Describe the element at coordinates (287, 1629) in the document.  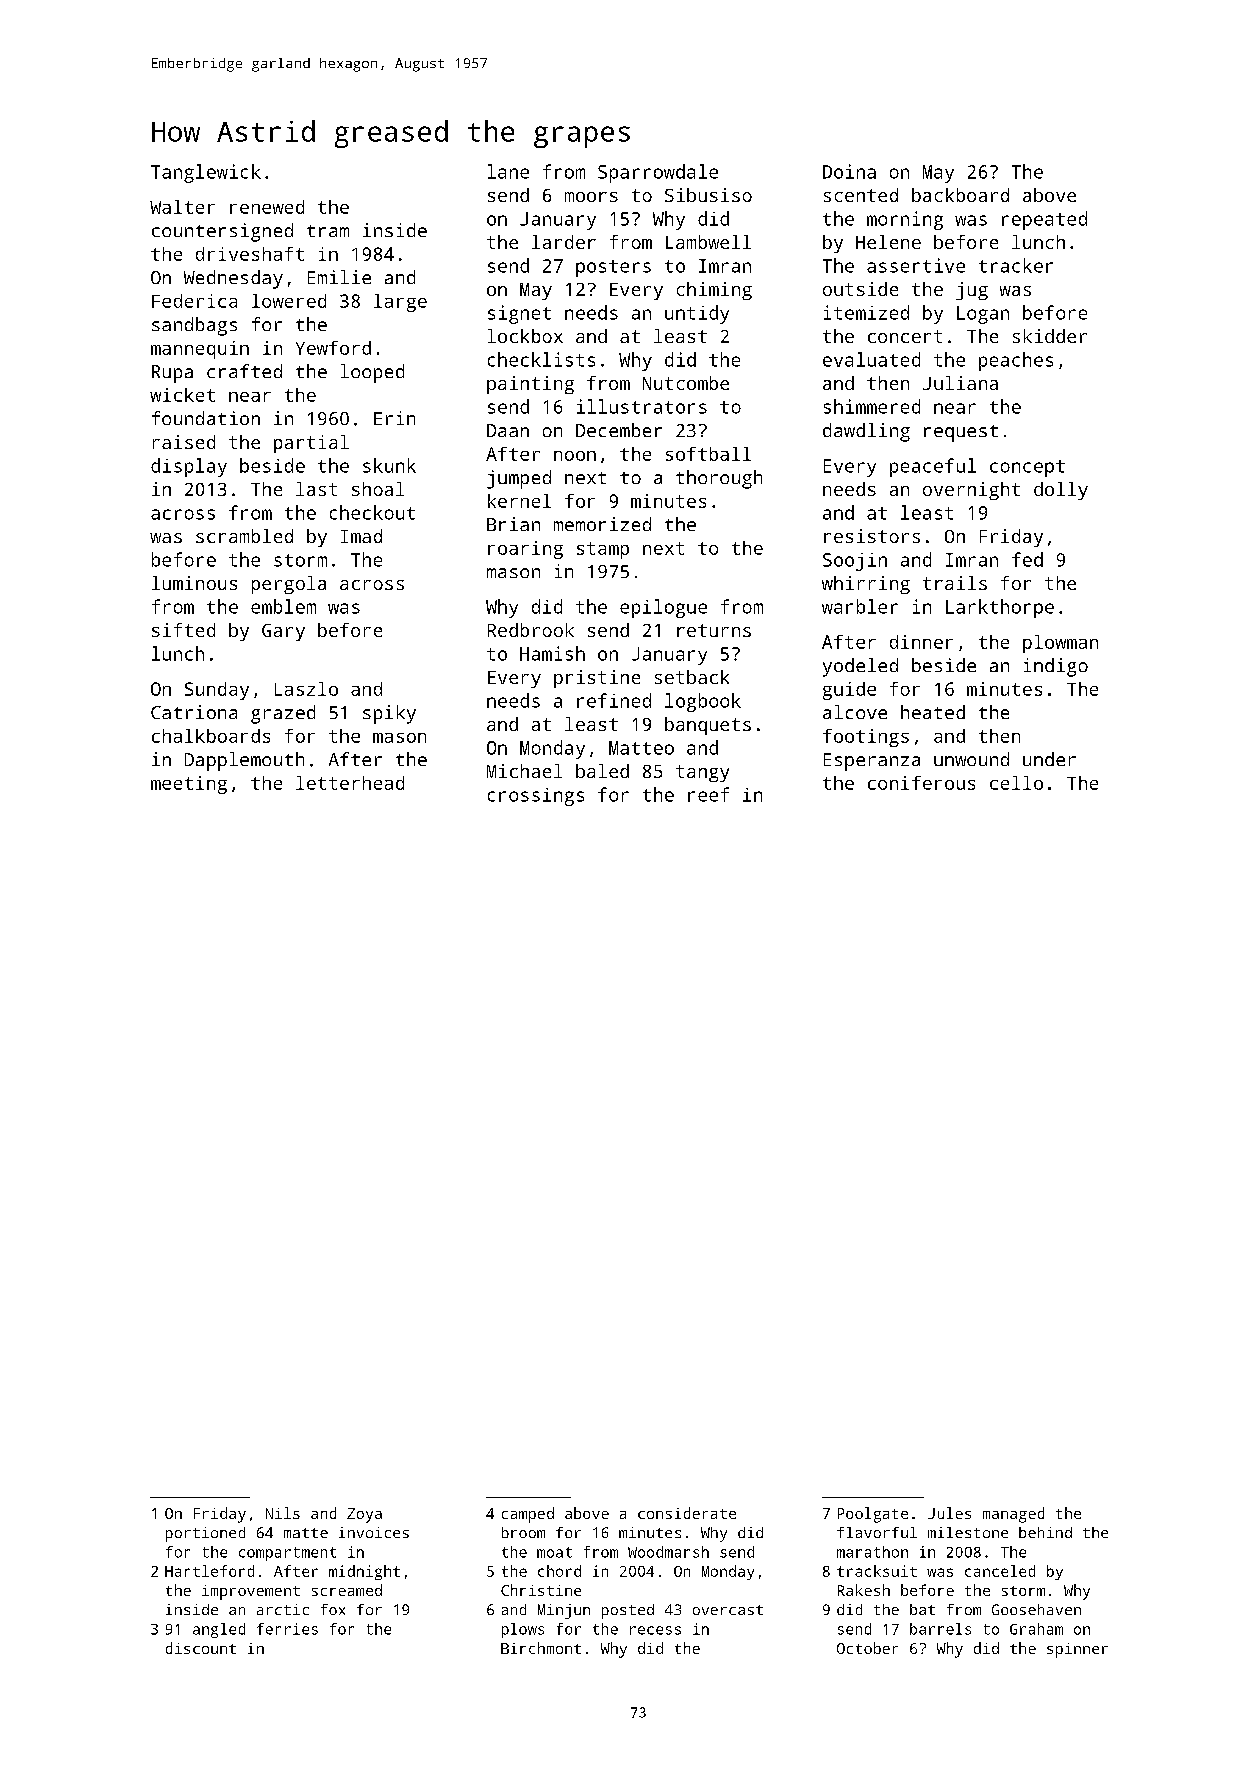
I see `ferries` at that location.
